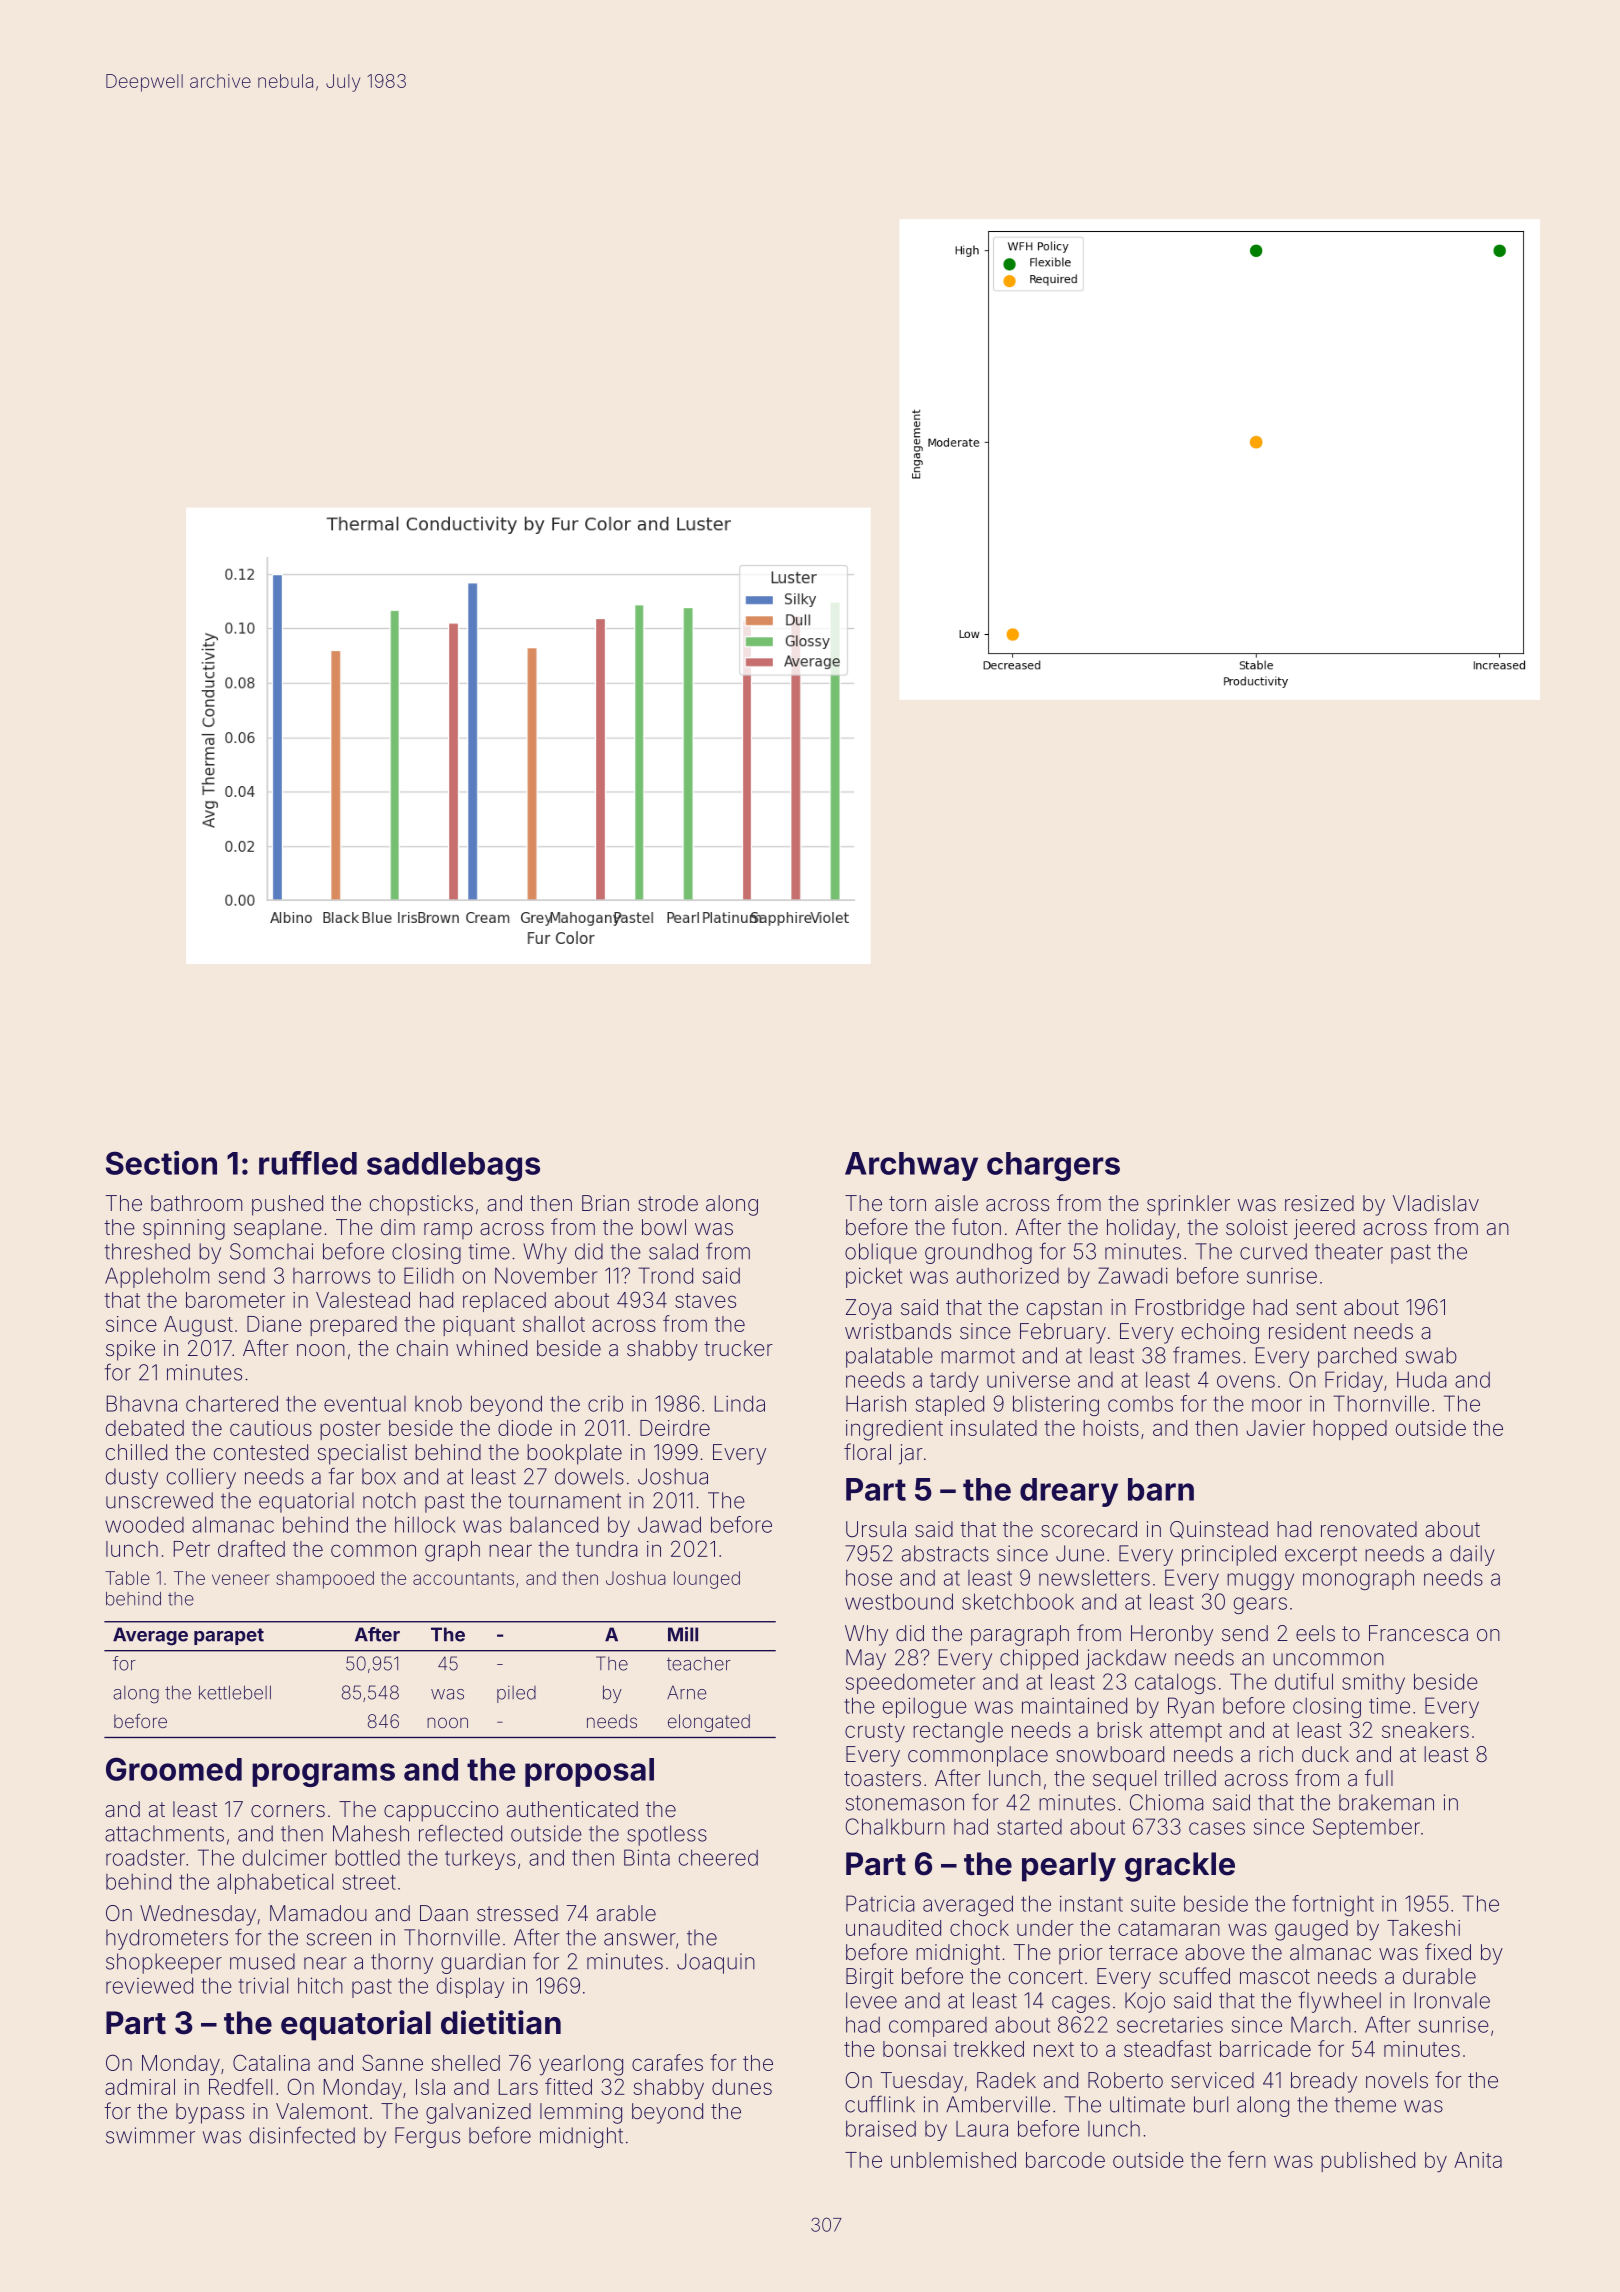 This screenshot has height=2292, width=1620. What do you see at coordinates (998, 2104) in the screenshot?
I see `Amberville` at bounding box center [998, 2104].
